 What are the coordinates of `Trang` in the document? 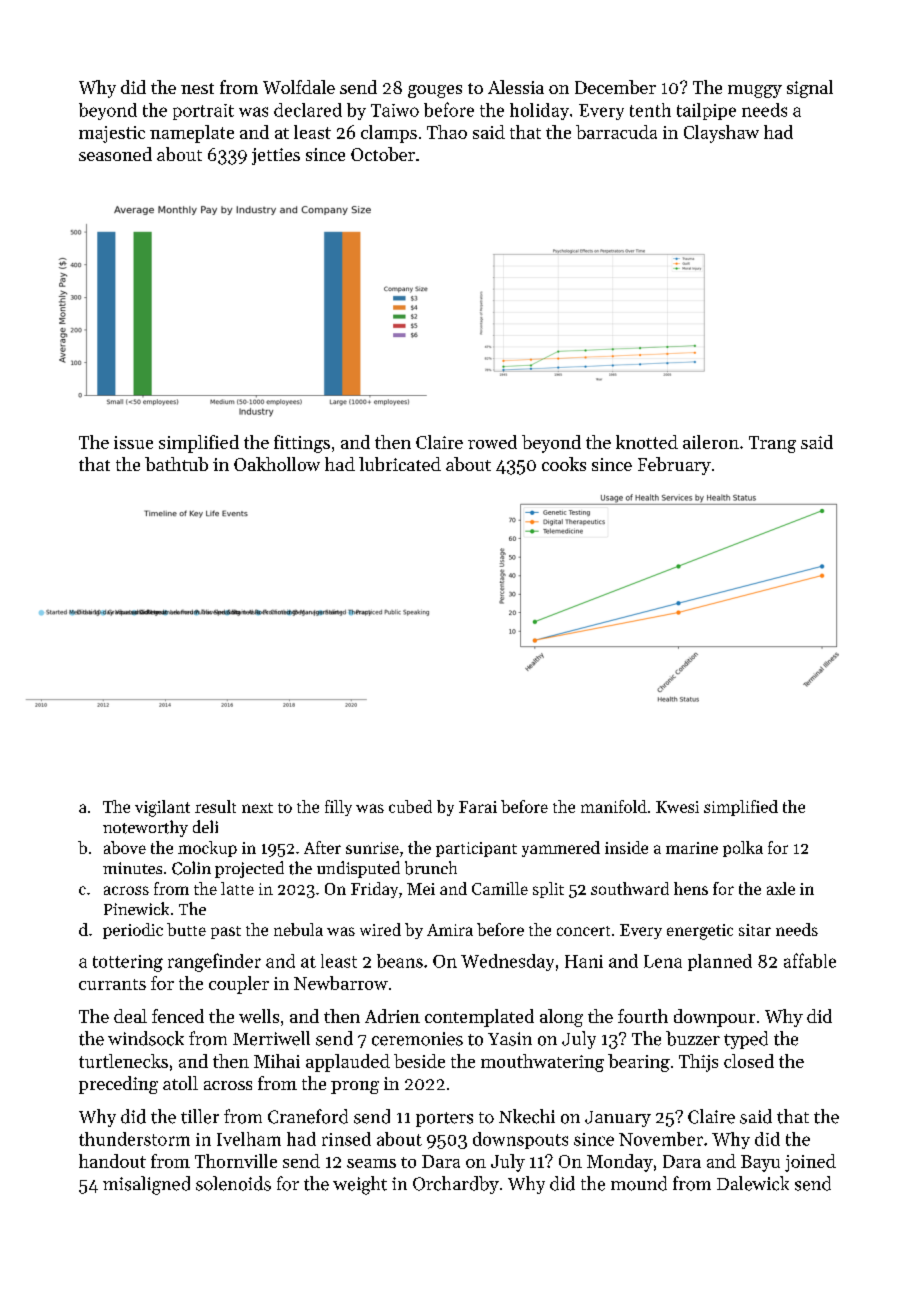 It's located at (772, 444).
